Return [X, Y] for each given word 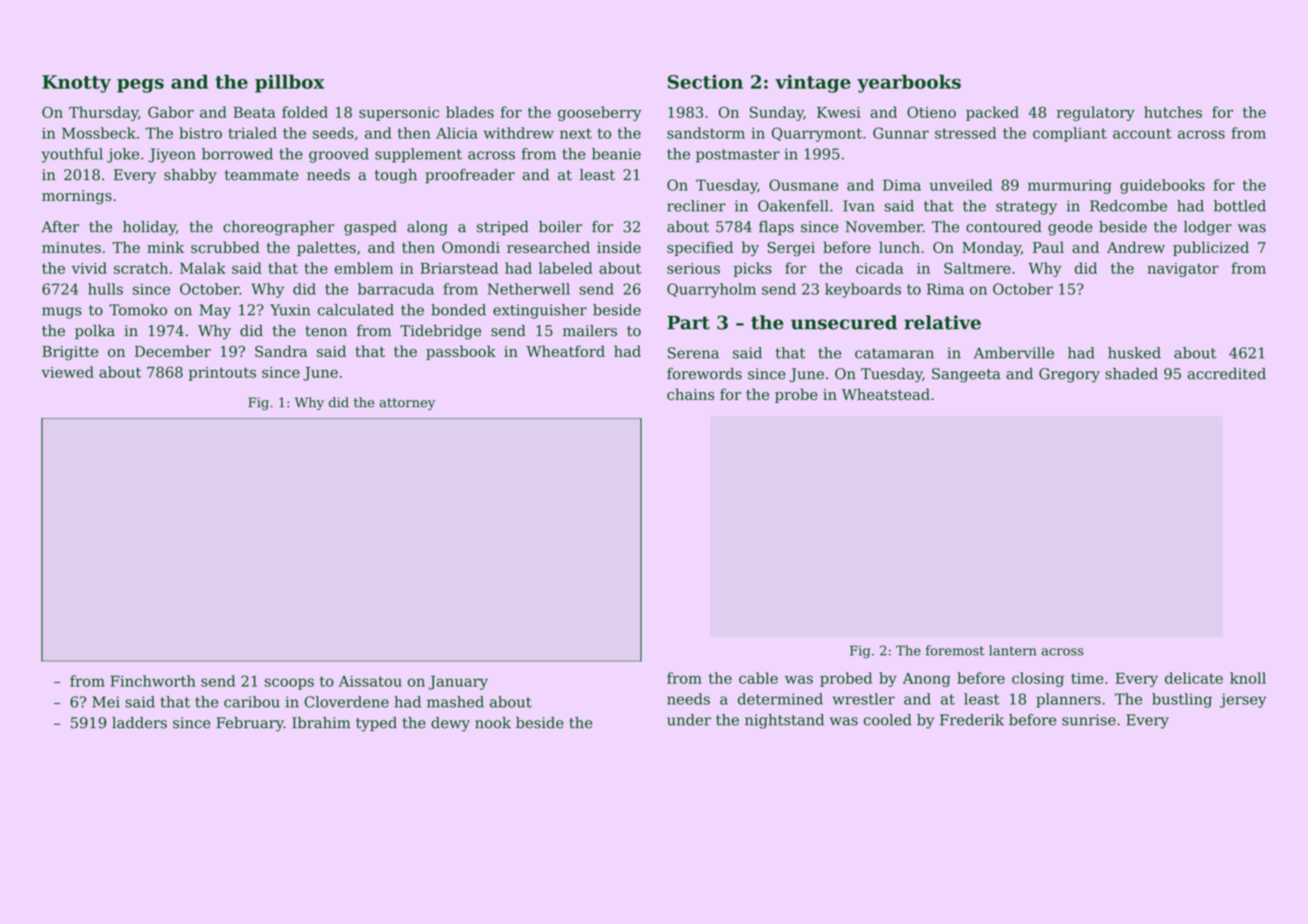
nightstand [784, 721]
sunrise [1089, 720]
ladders [139, 723]
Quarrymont [817, 134]
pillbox [290, 83]
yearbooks [909, 83]
